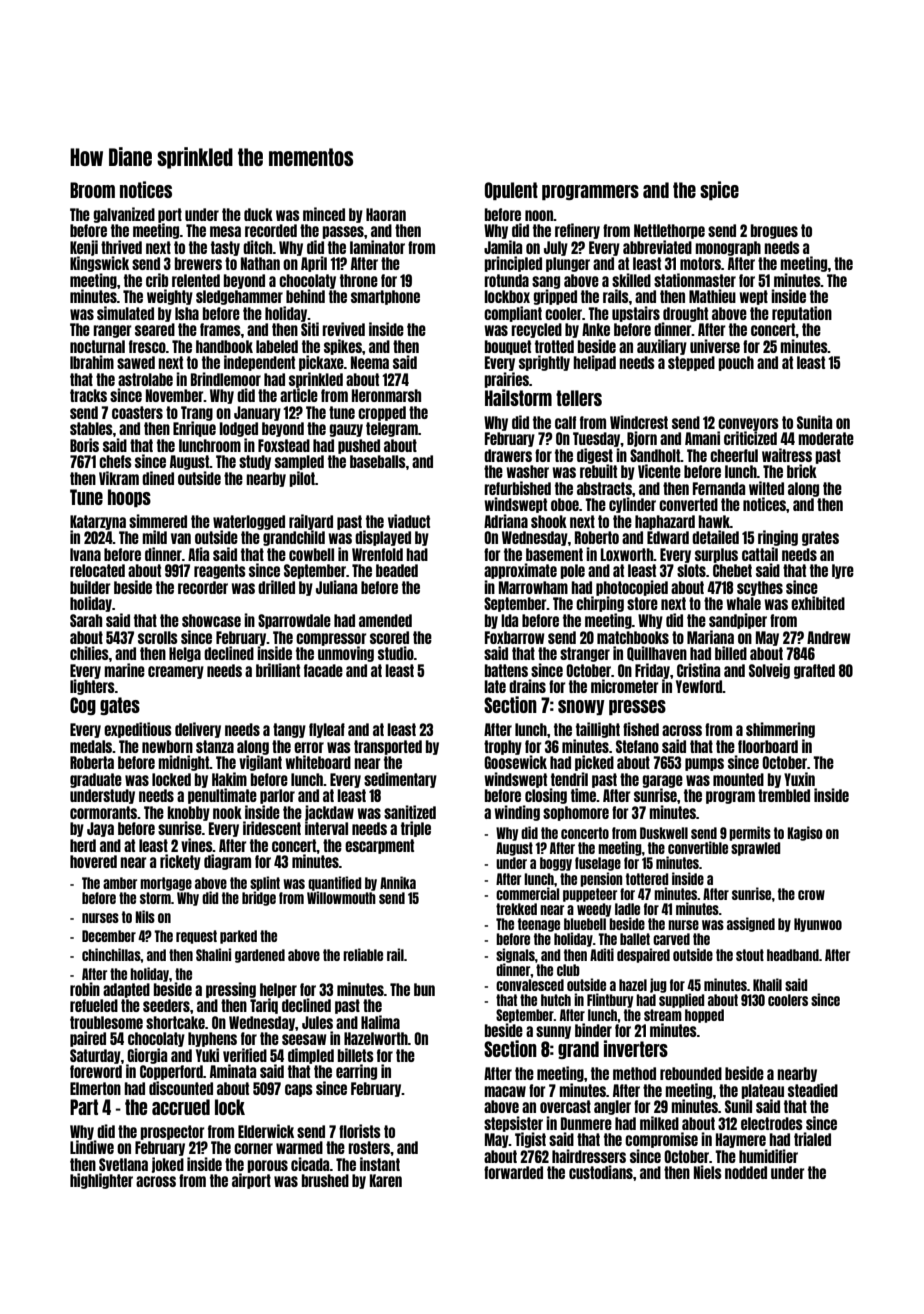 This page has width=924, height=1314. Describe the element at coordinates (805, 833) in the page. I see `Kagiso` at that location.
